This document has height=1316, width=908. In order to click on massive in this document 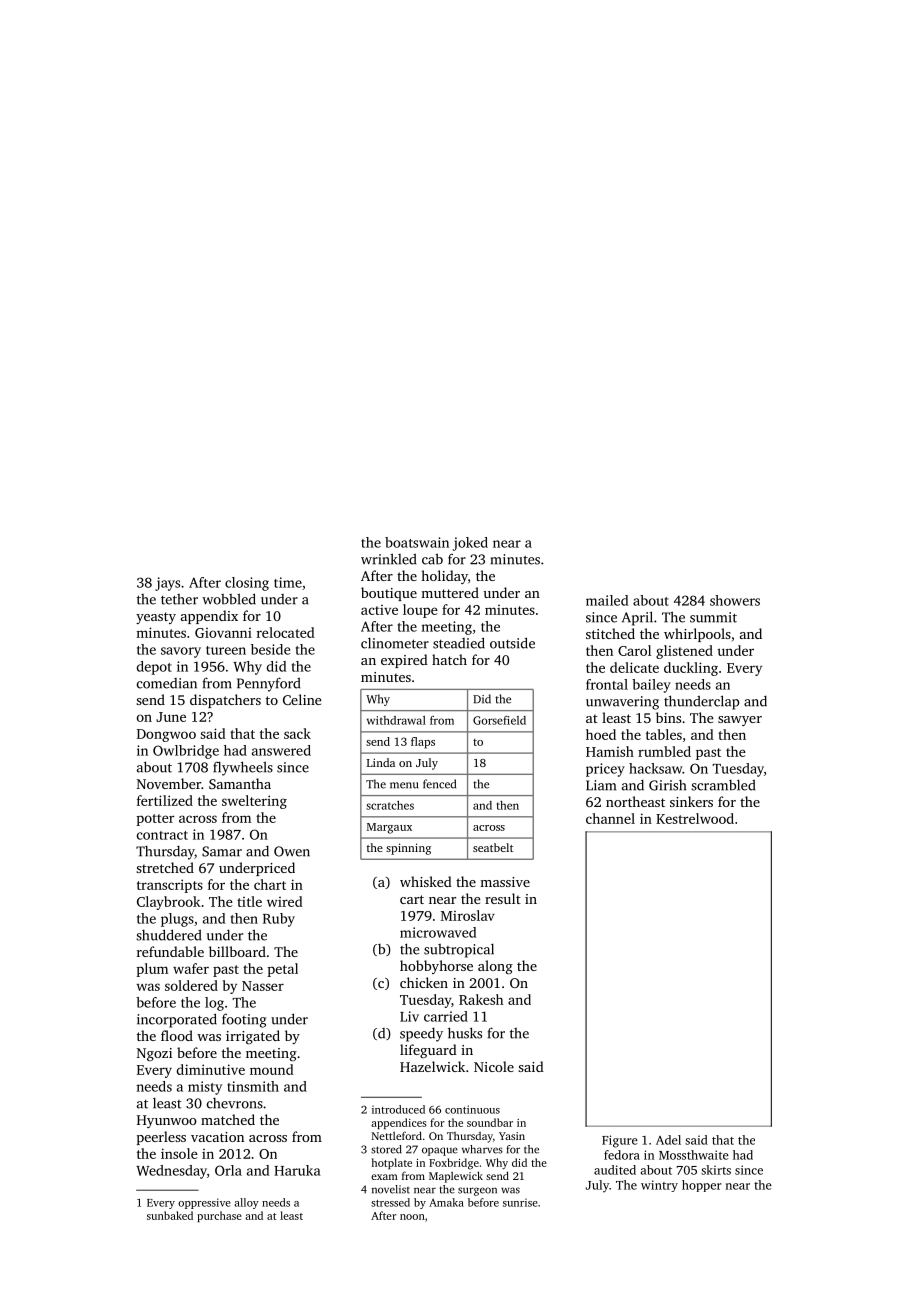, I will do `click(505, 882)`.
